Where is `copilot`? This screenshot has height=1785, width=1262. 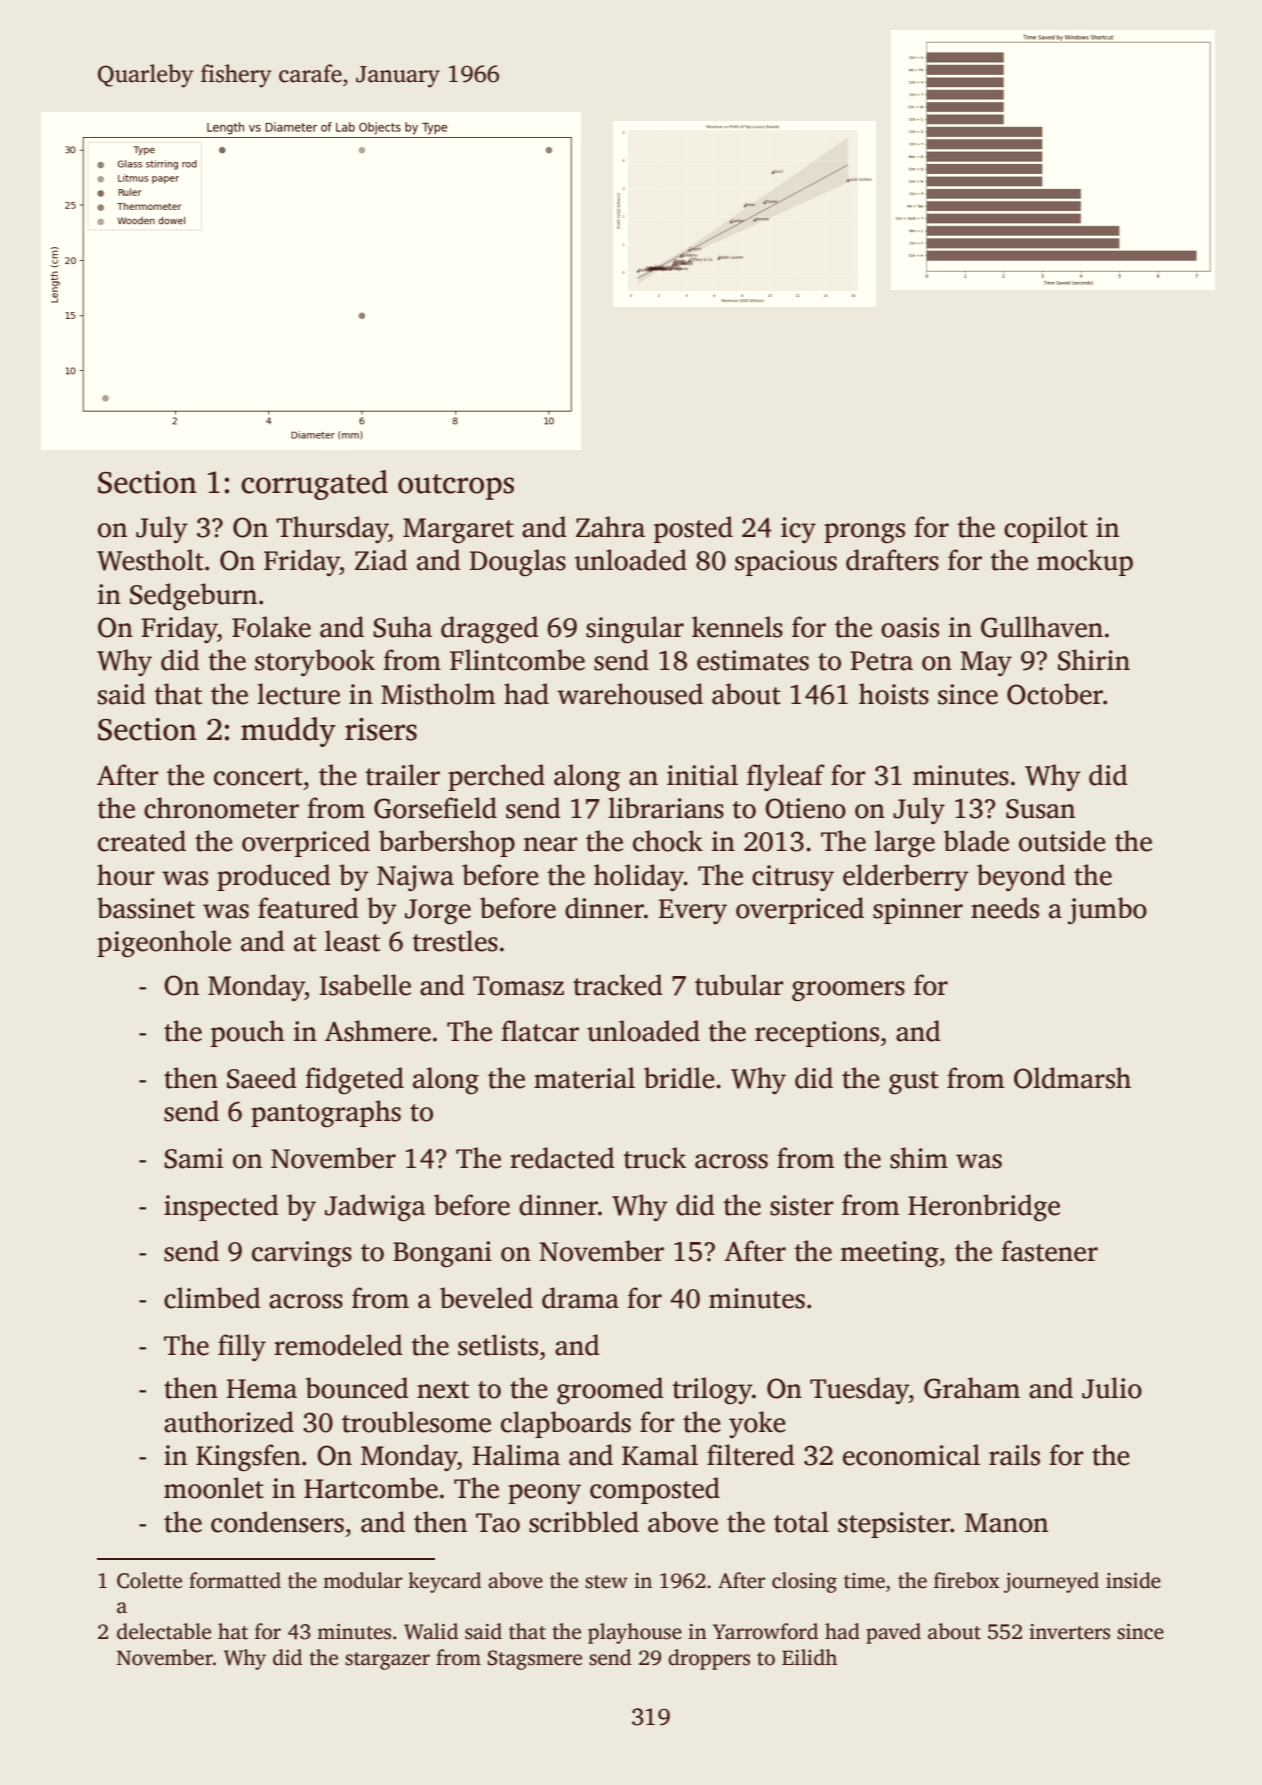
copilot is located at coordinates (1046, 529).
